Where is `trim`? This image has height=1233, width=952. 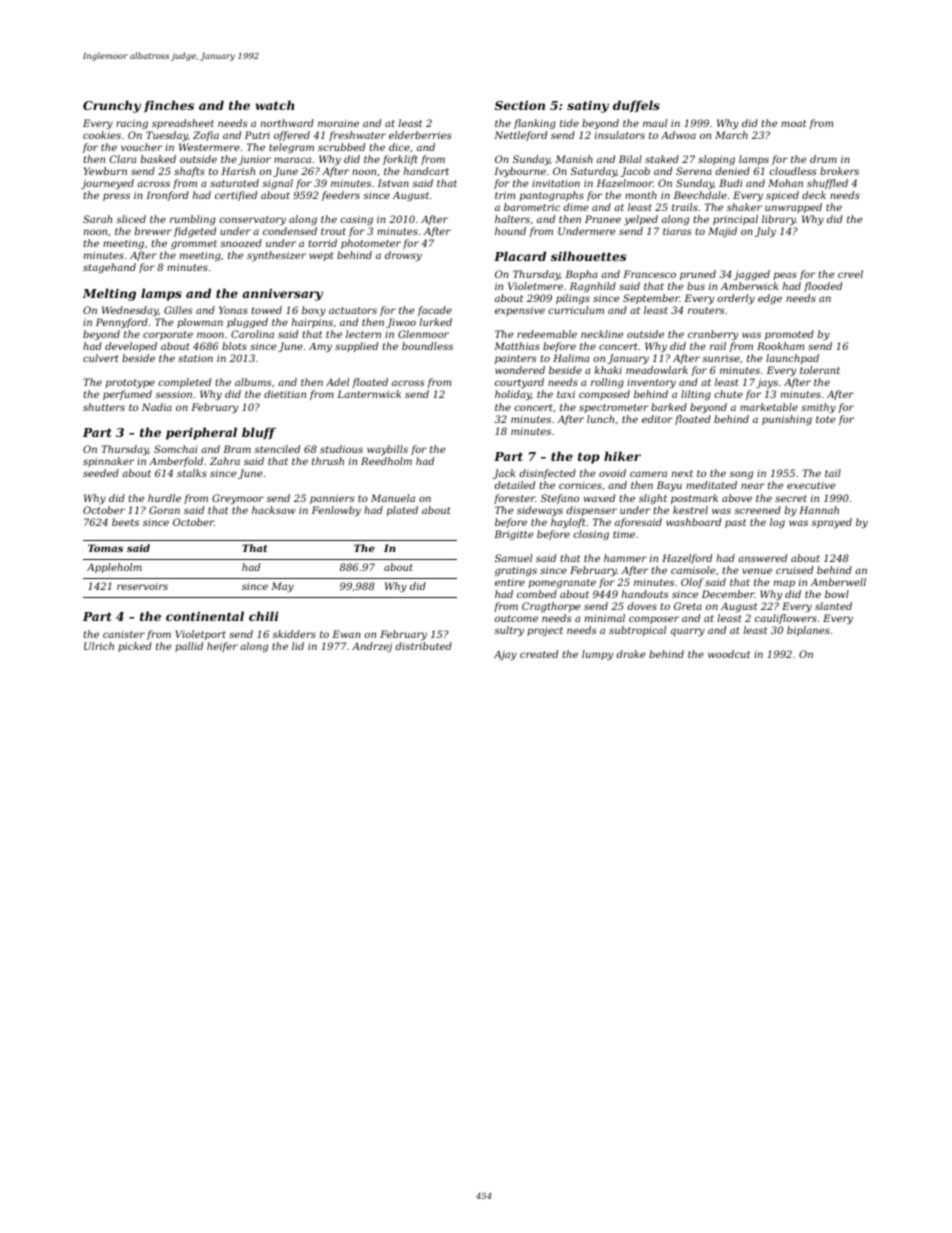
trim is located at coordinates (505, 195).
